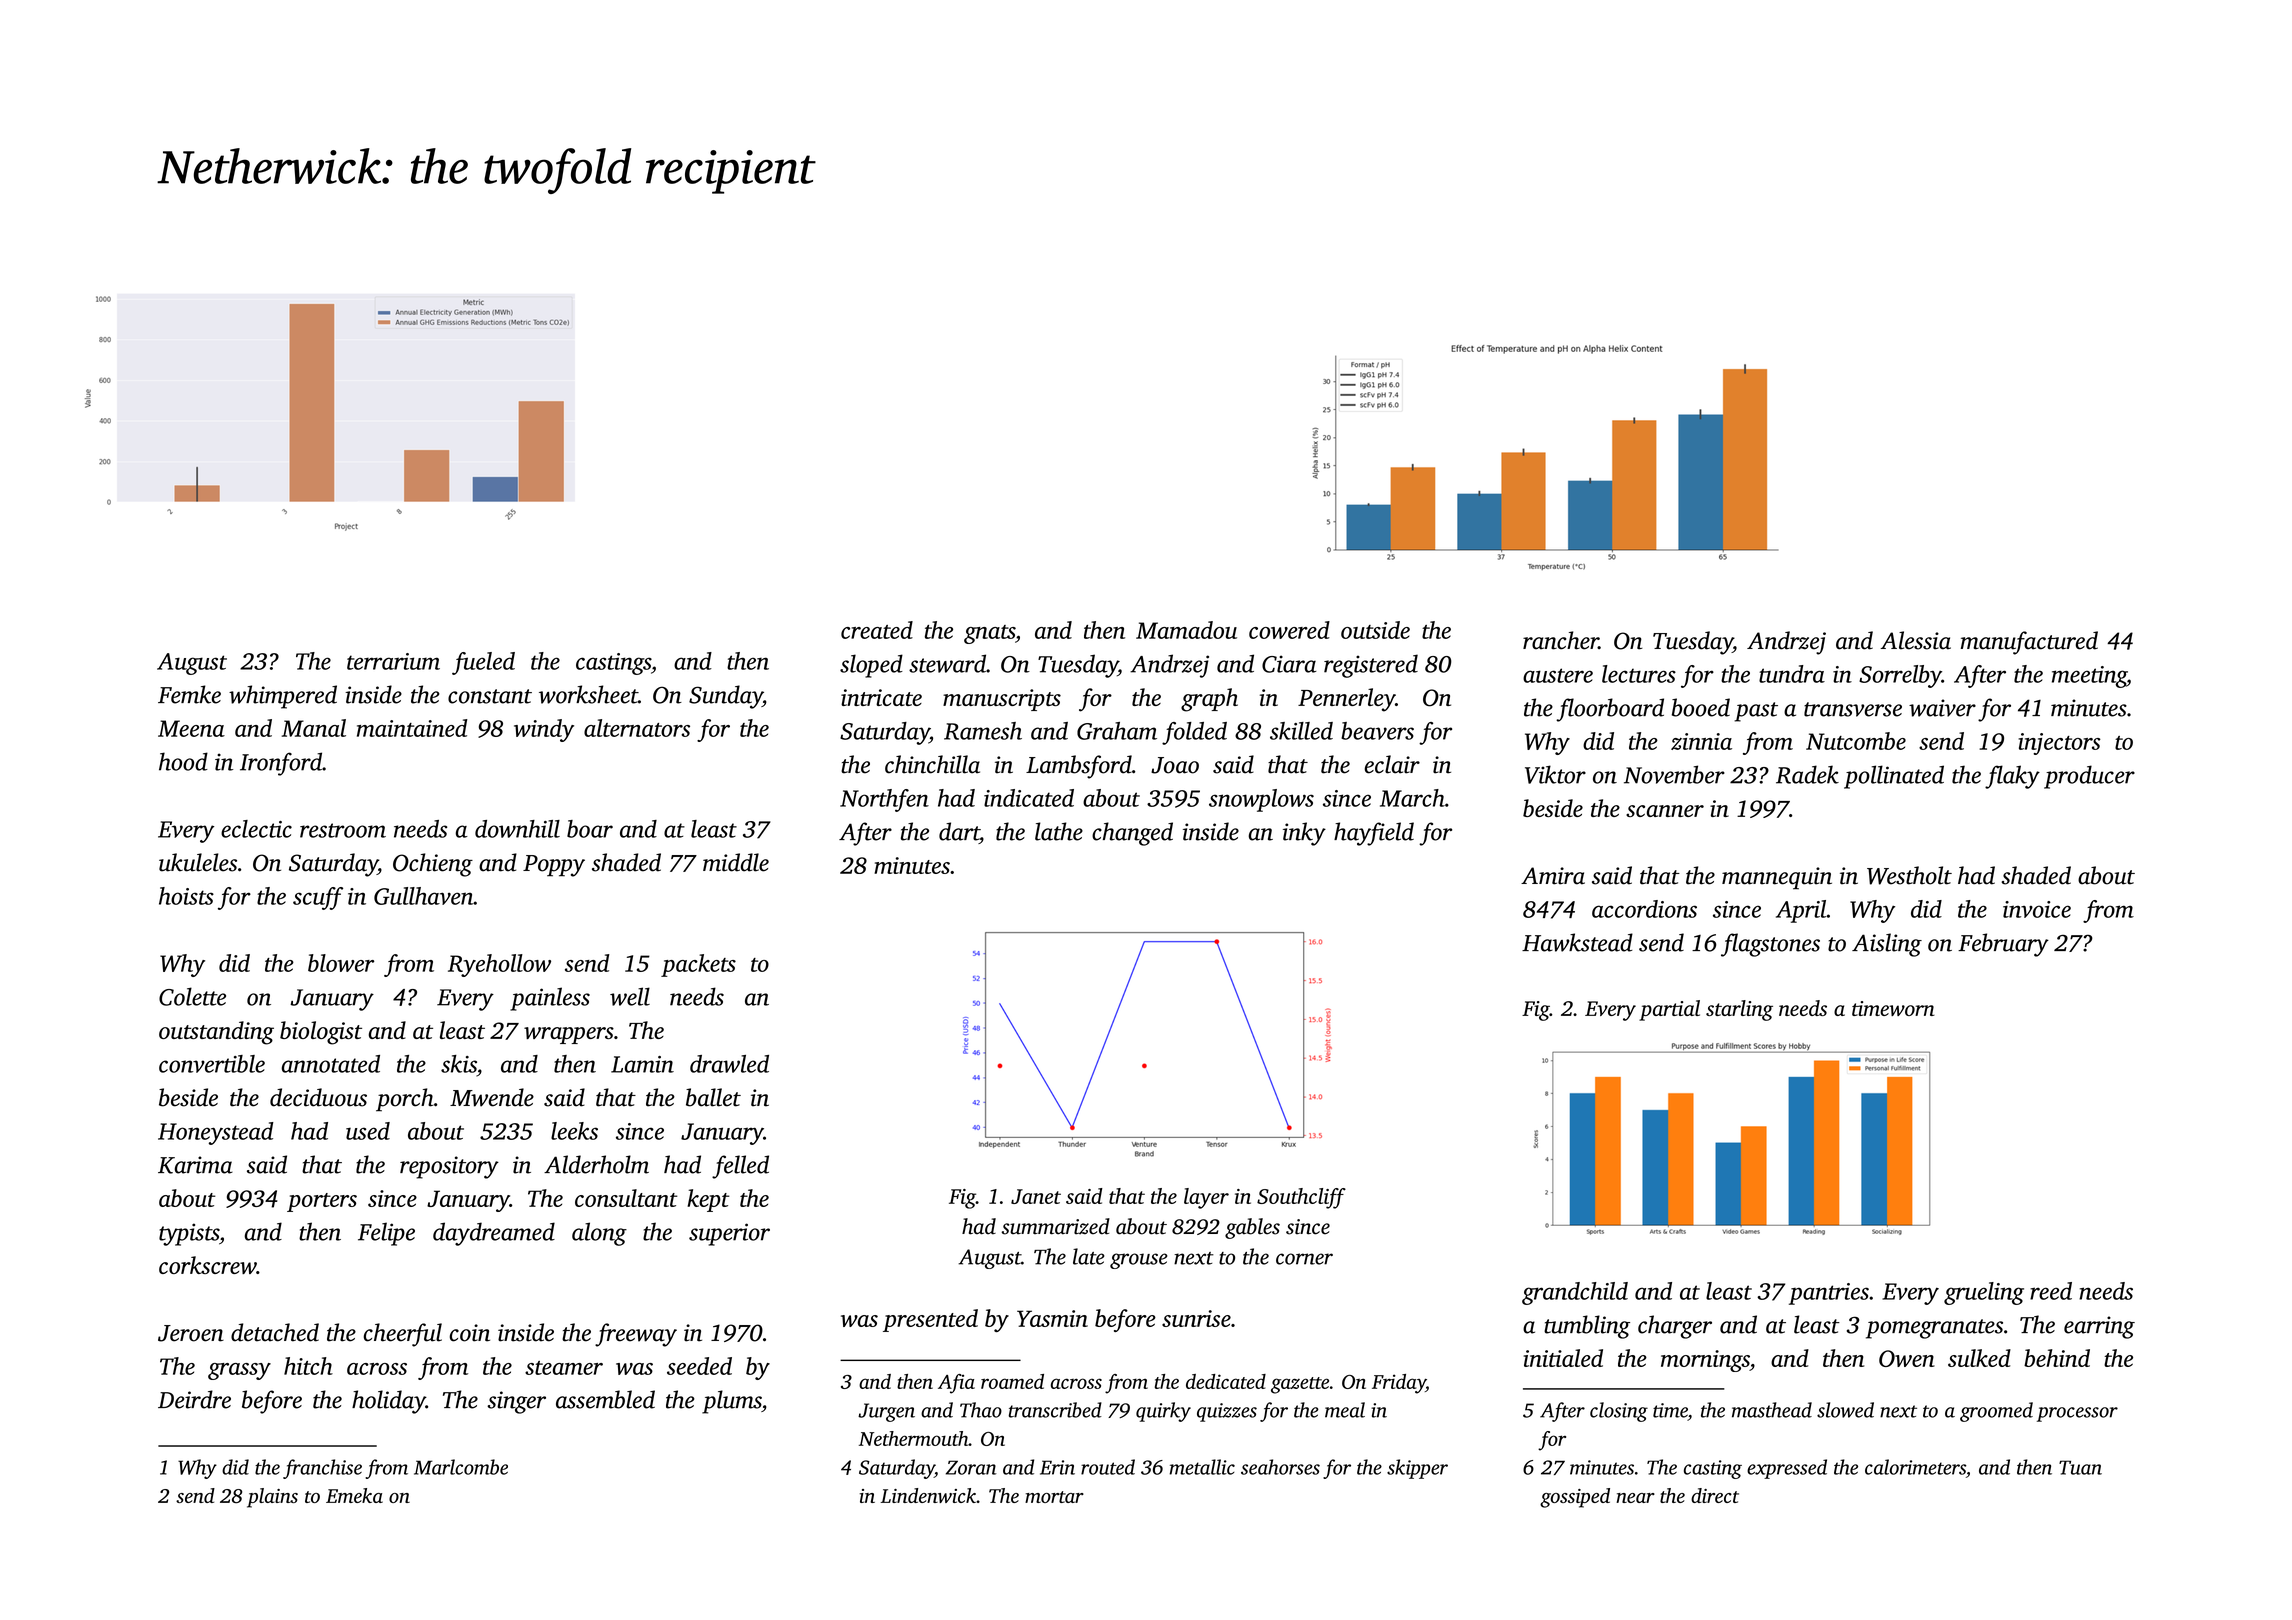 This screenshot has width=2292, height=1620. What do you see at coordinates (1715, 1495) in the screenshot?
I see `direct` at bounding box center [1715, 1495].
